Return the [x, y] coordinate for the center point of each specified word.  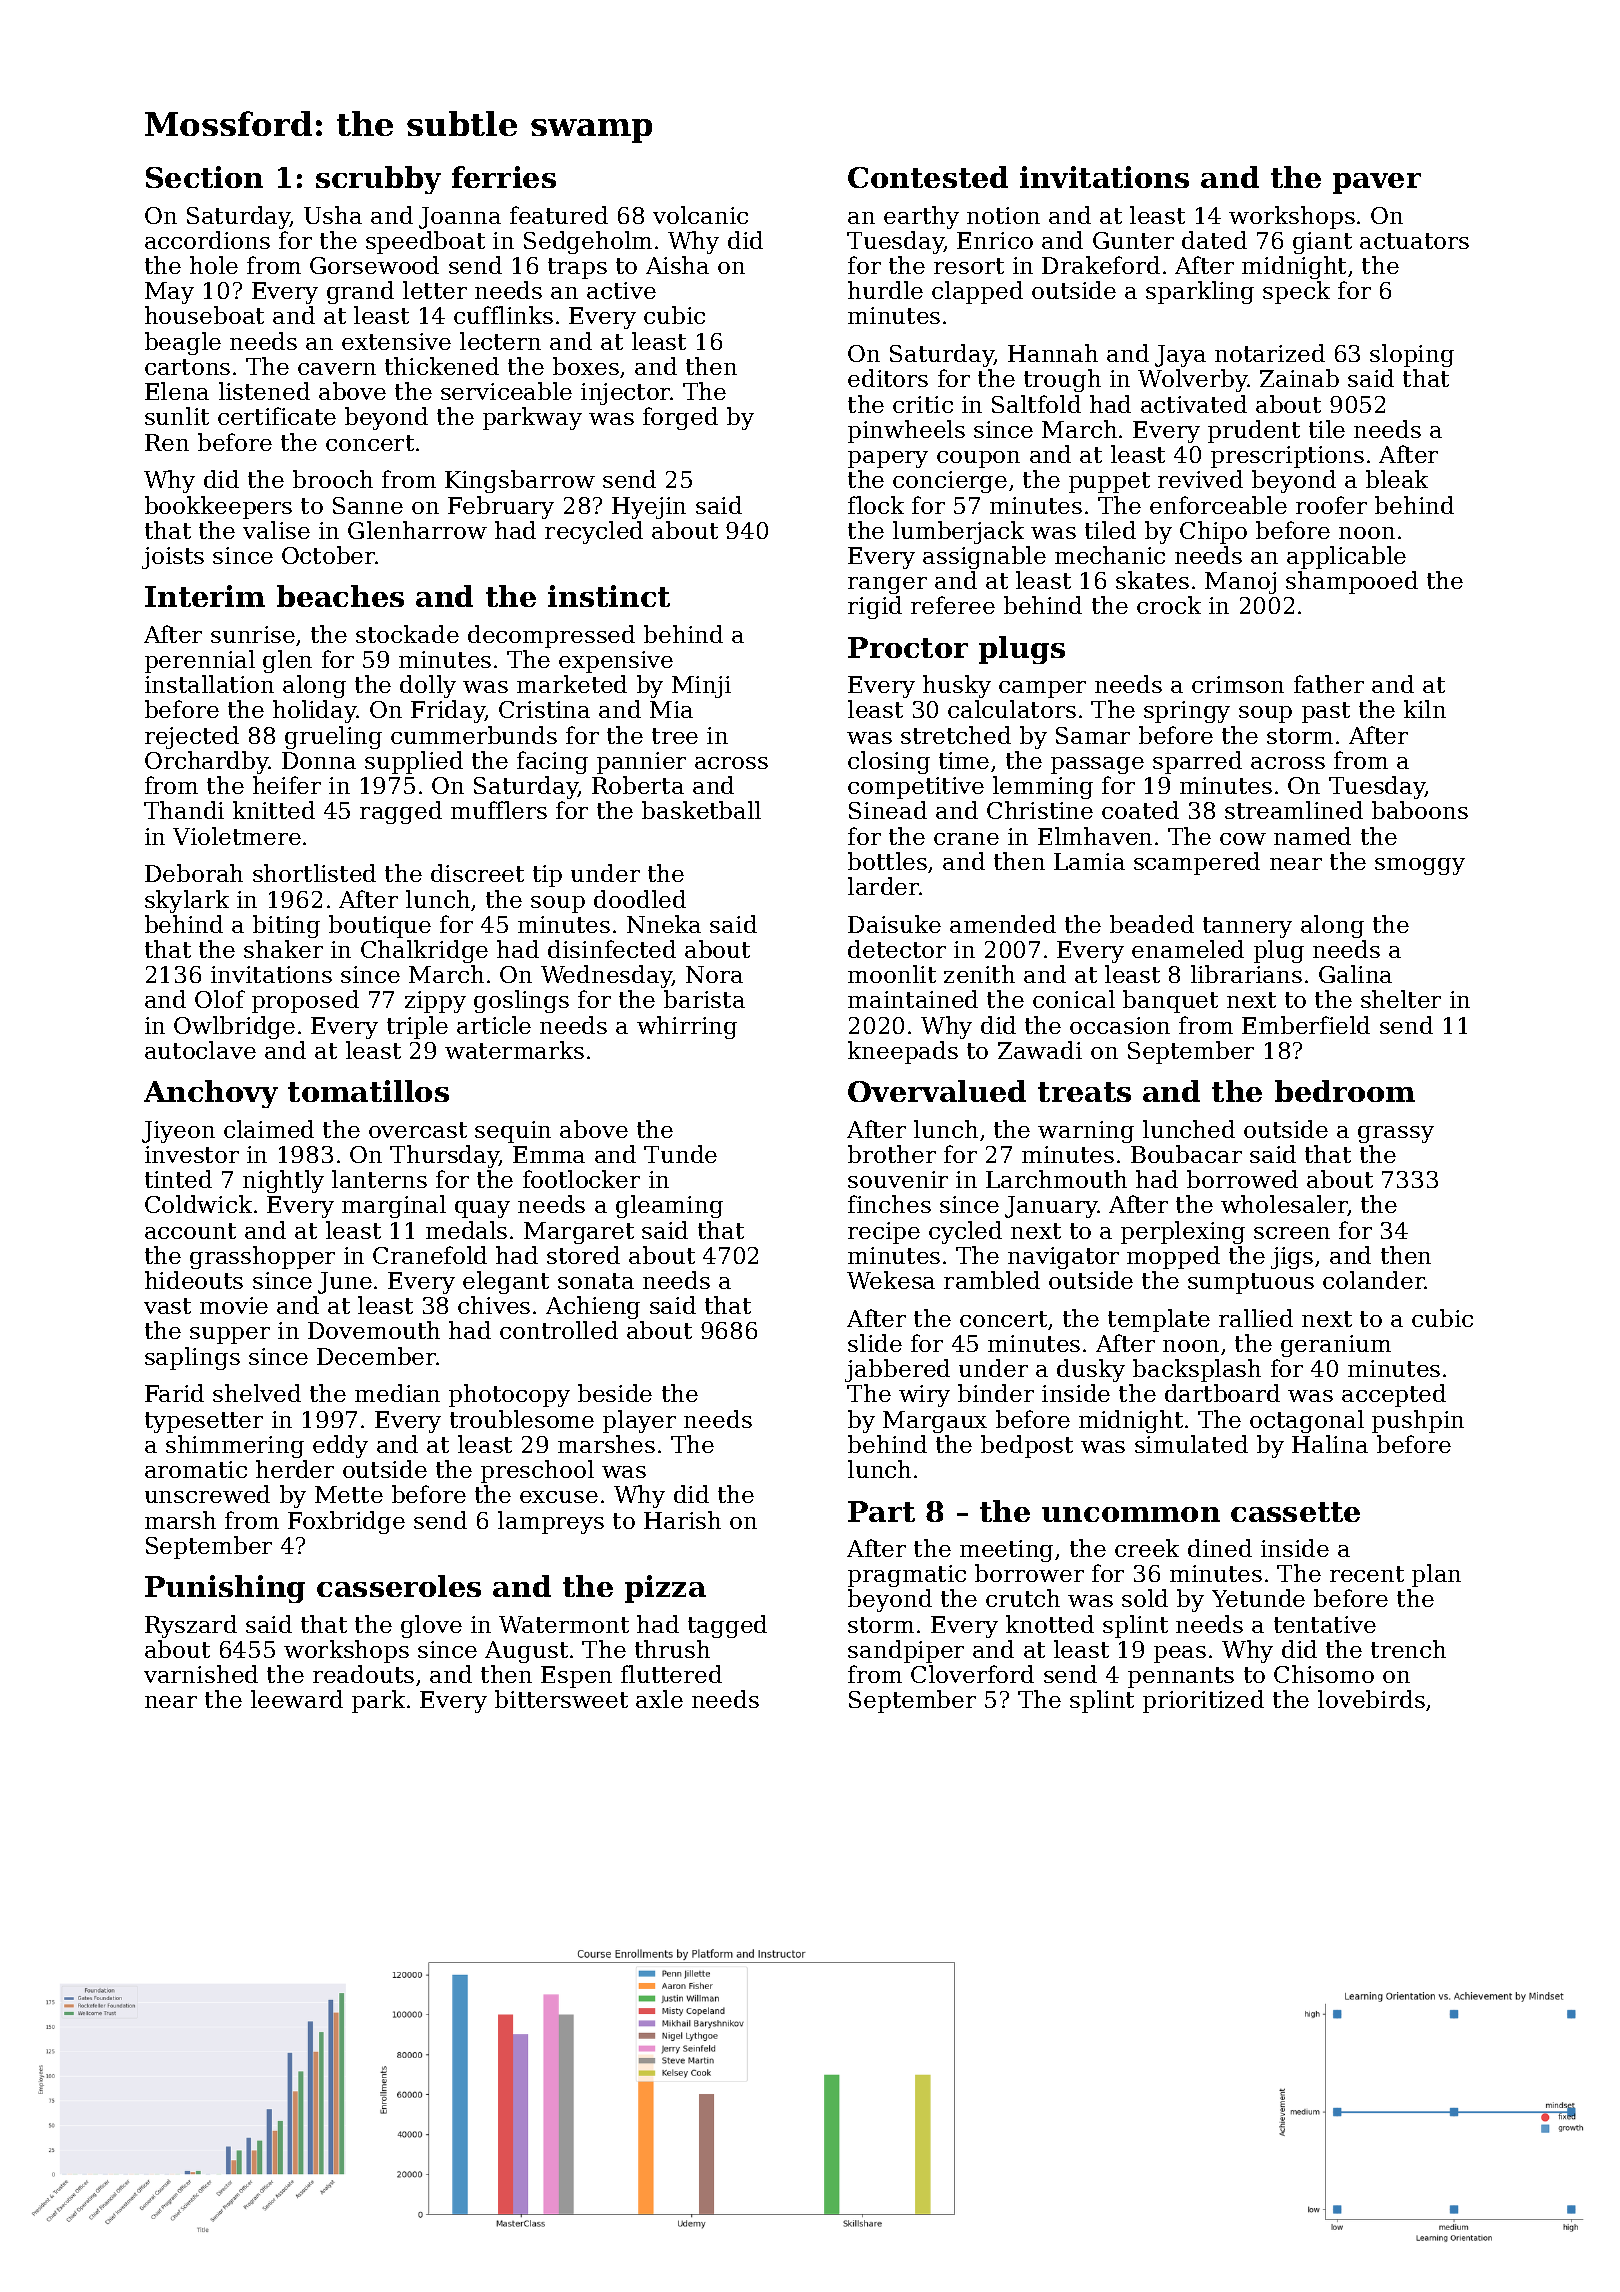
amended [1003, 924]
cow [1243, 839]
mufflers [499, 810]
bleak [1397, 479]
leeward [297, 1699]
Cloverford [972, 1674]
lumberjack [958, 532]
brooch [333, 479]
